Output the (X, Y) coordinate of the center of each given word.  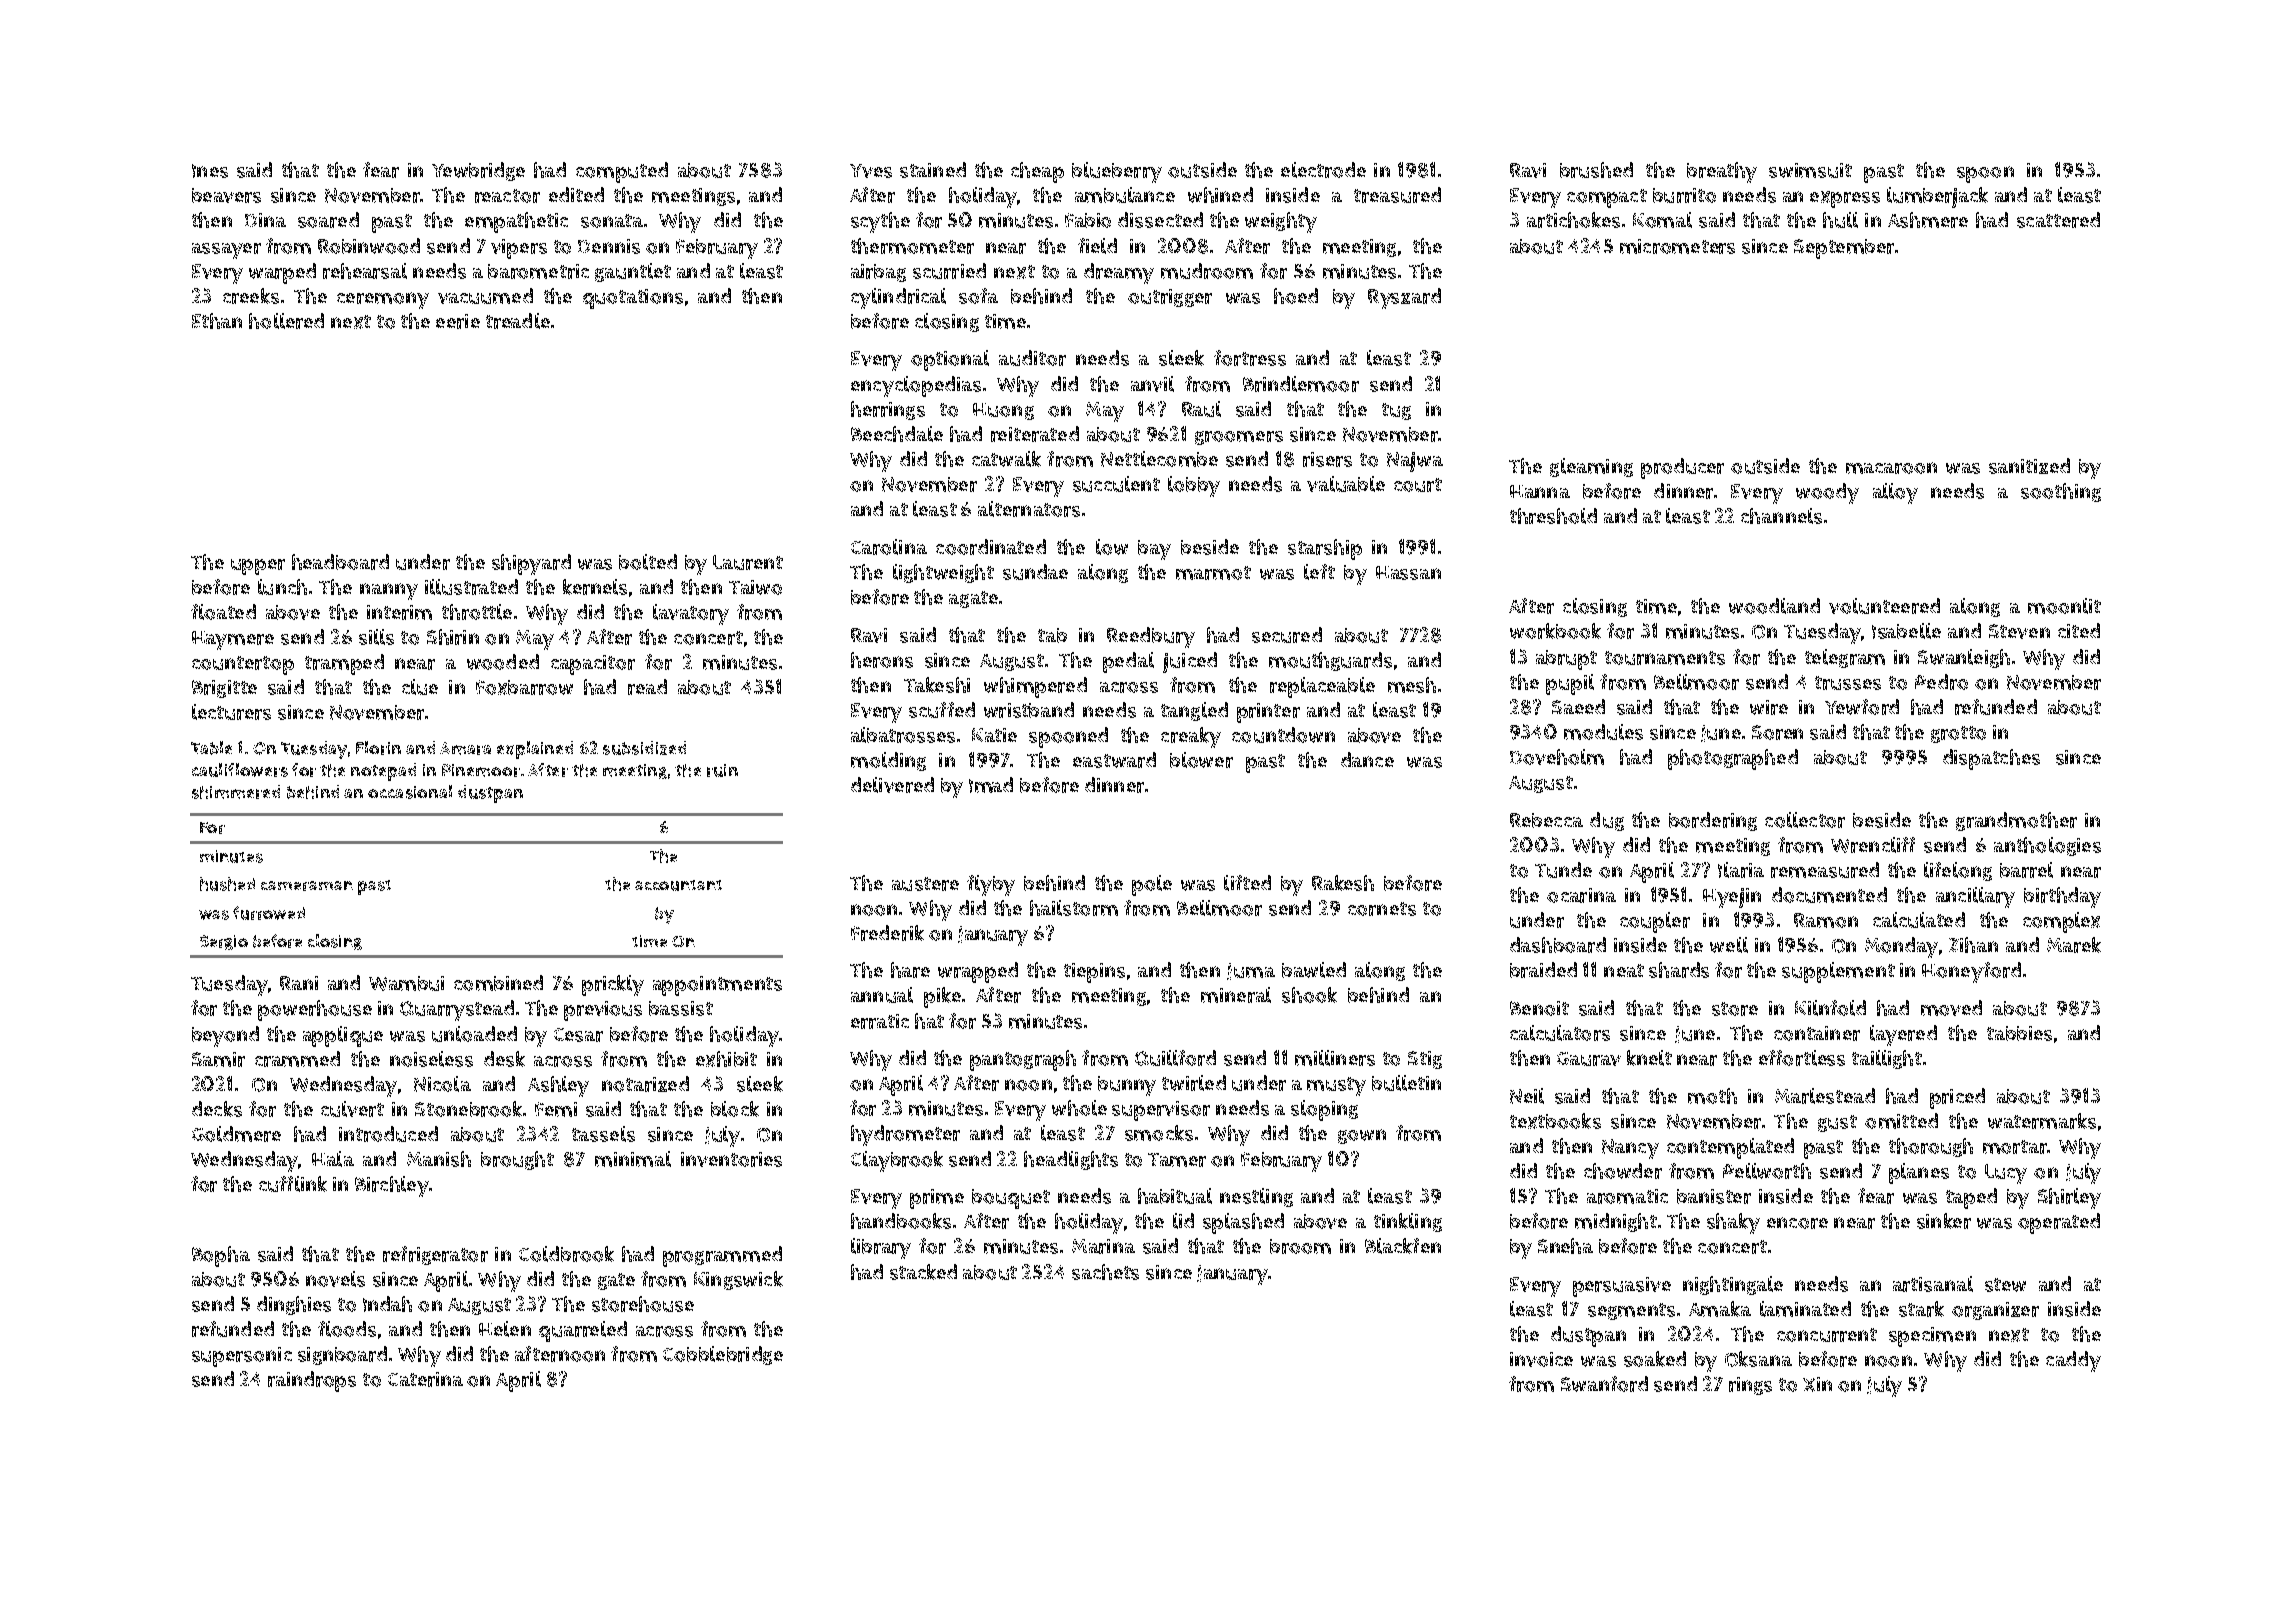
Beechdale (897, 434)
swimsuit (1810, 170)
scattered (2058, 220)
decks (217, 1109)
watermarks (2042, 1121)
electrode (1323, 170)
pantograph (1023, 1060)
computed (622, 172)
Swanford (1604, 1384)
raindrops (312, 1381)
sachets (1105, 1272)
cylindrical (898, 298)
